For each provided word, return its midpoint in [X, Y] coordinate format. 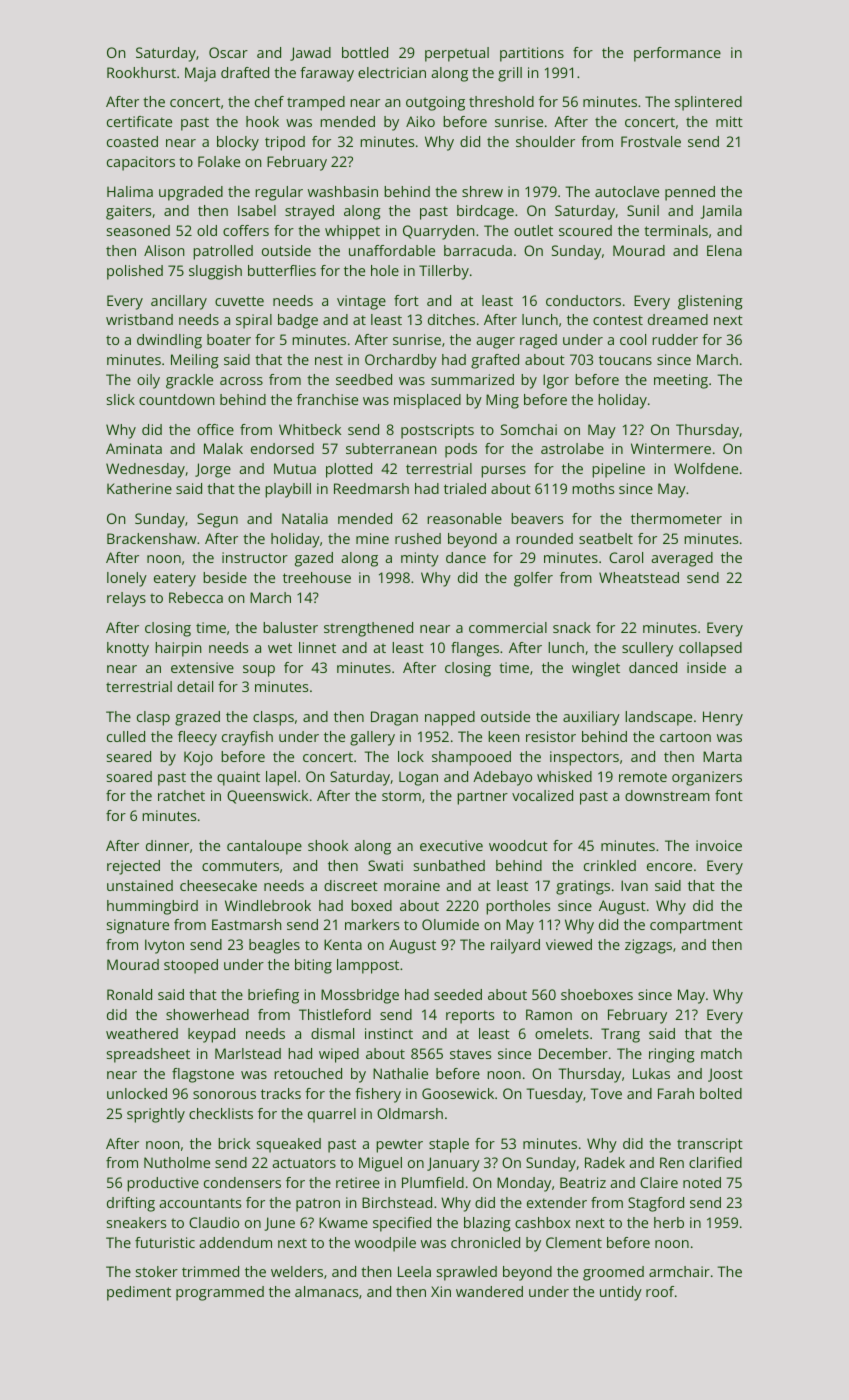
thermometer [676, 518]
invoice [719, 845]
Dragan [394, 718]
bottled [365, 52]
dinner [167, 845]
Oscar [228, 52]
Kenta [343, 944]
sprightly [156, 1115]
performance [677, 54]
